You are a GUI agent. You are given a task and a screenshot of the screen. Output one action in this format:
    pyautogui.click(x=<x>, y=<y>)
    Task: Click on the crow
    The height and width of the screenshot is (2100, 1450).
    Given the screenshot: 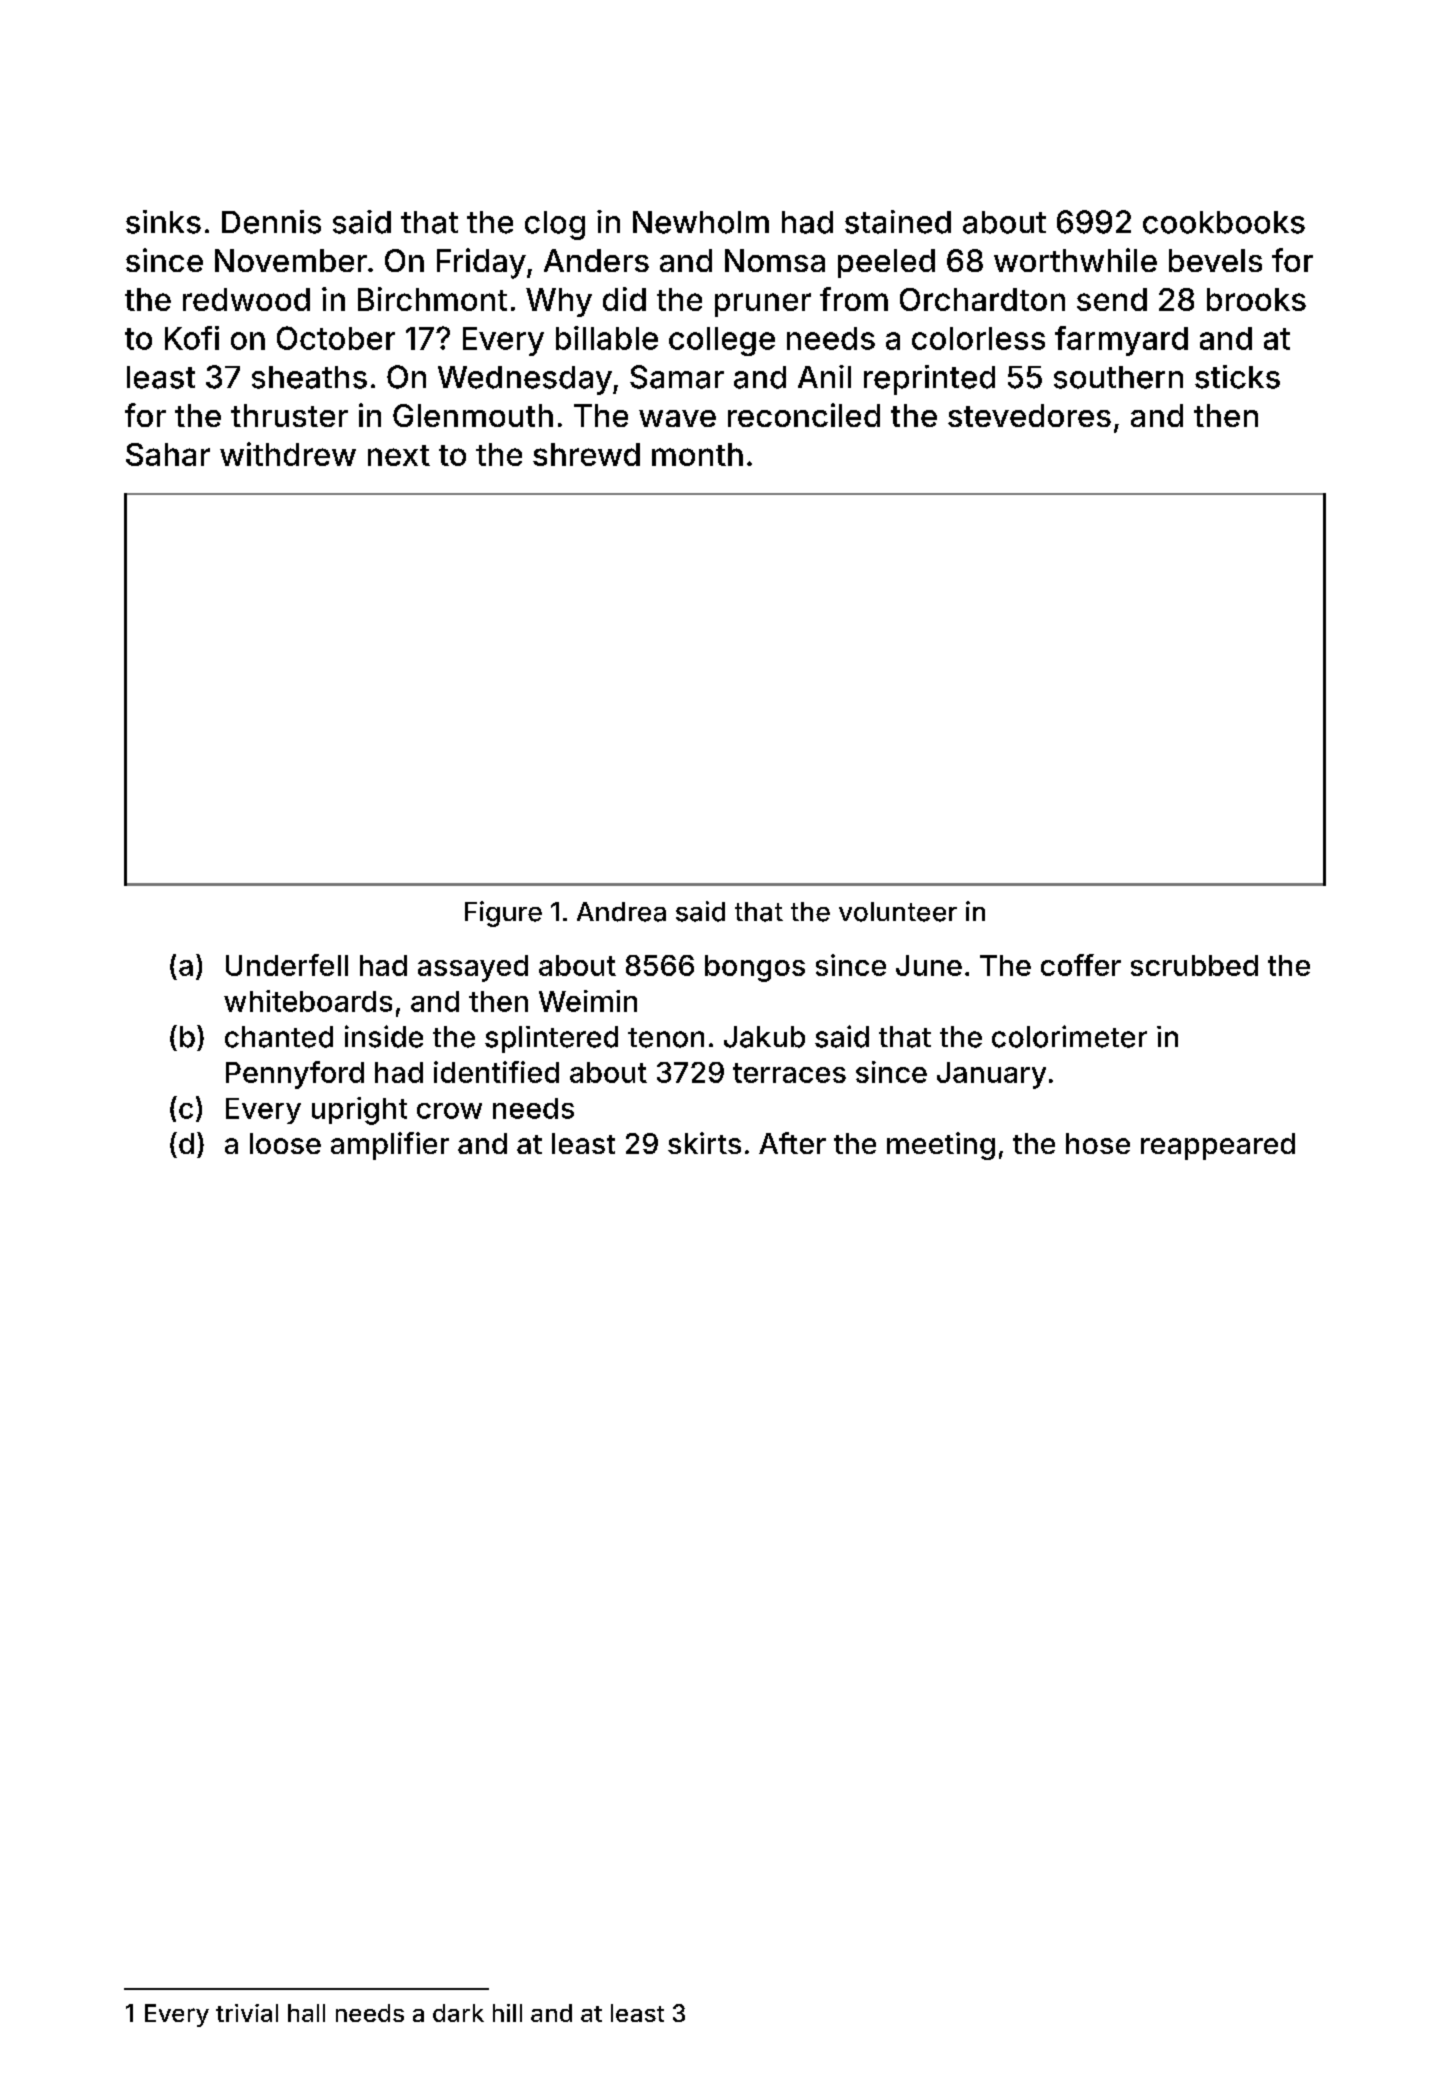 What is the action you would take?
    pyautogui.click(x=449, y=1111)
